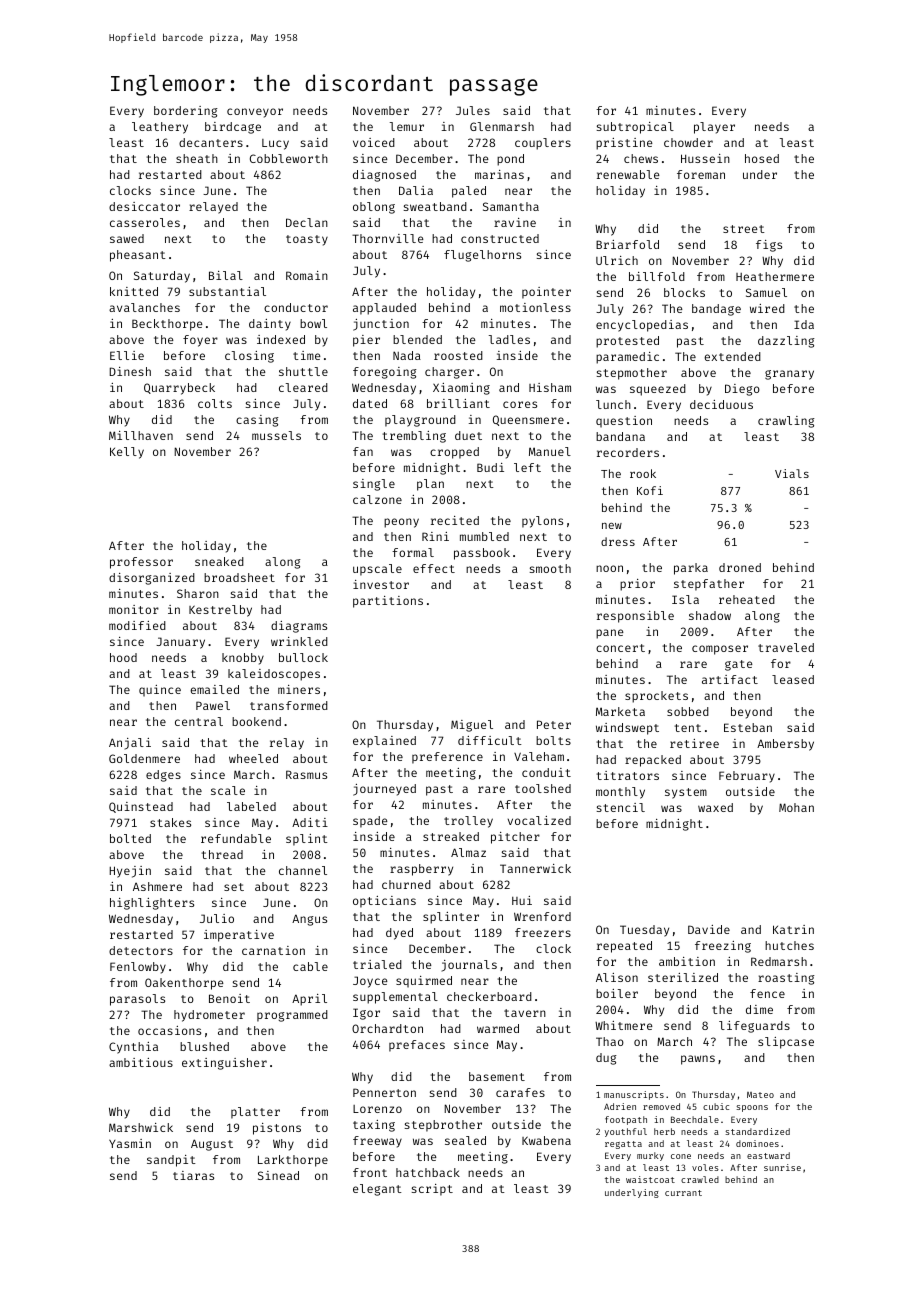  What do you see at coordinates (384, 1092) in the page?
I see `Pennerton` at bounding box center [384, 1092].
